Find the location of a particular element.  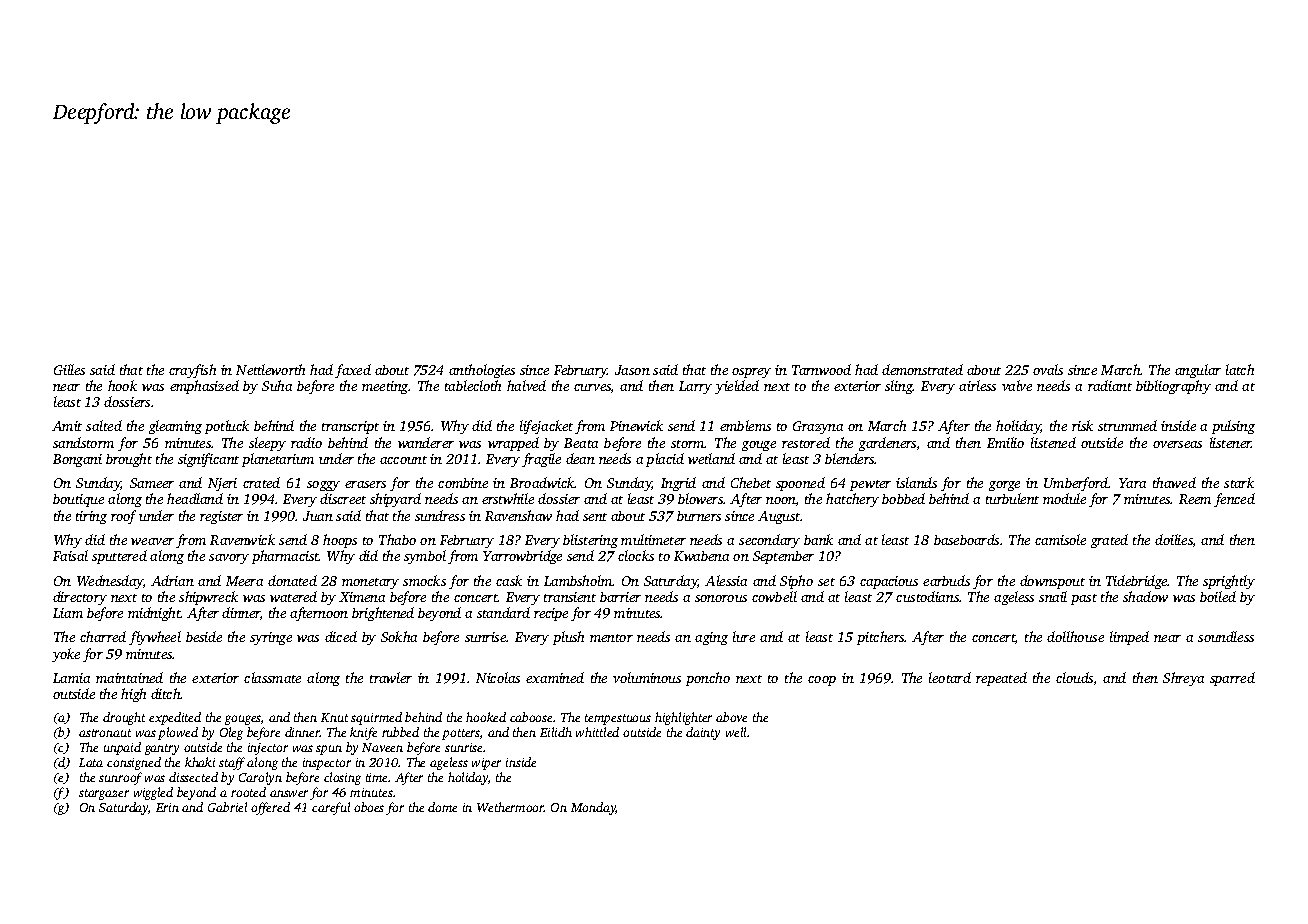

doilies is located at coordinates (1174, 539).
